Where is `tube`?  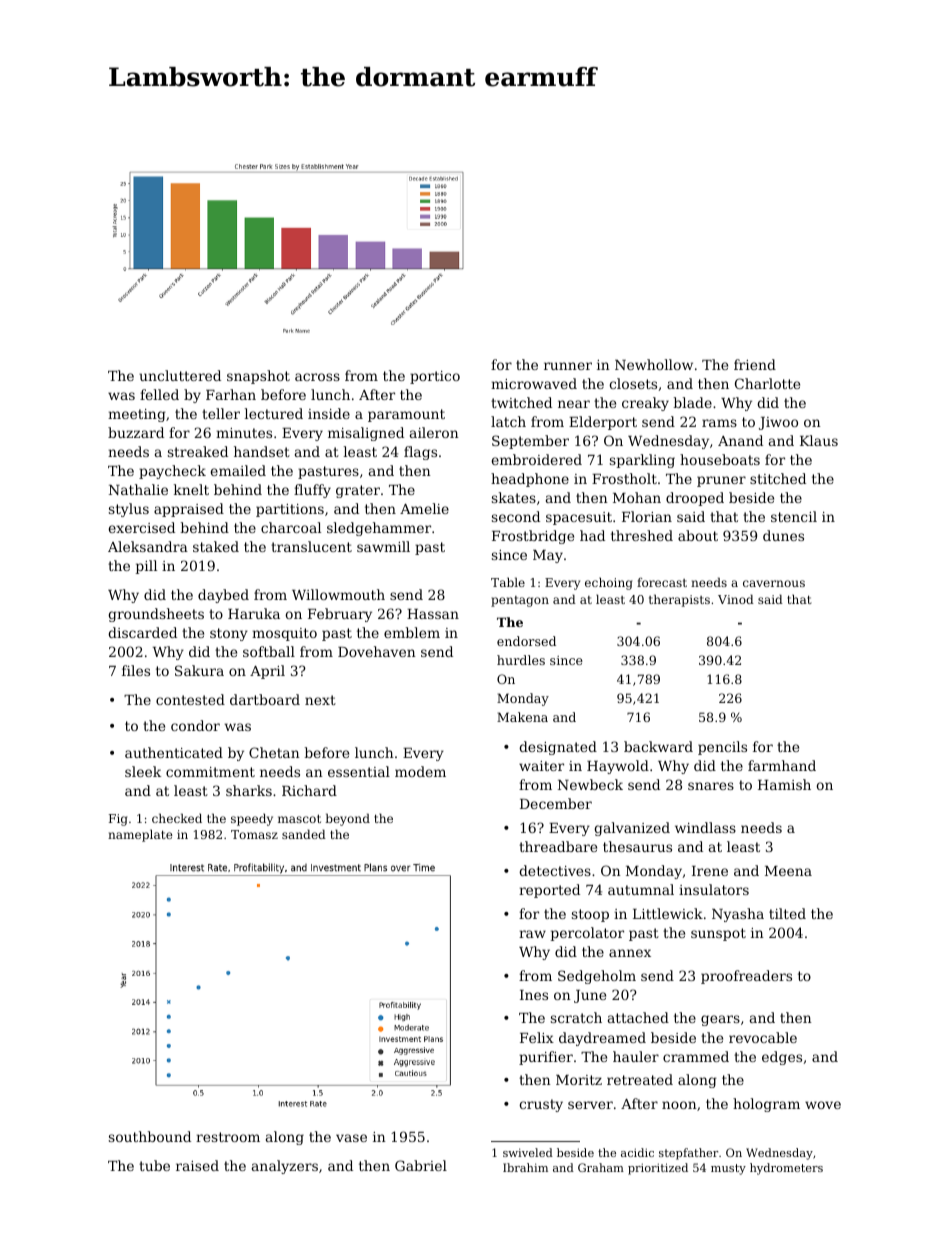 tube is located at coordinates (154, 1165).
